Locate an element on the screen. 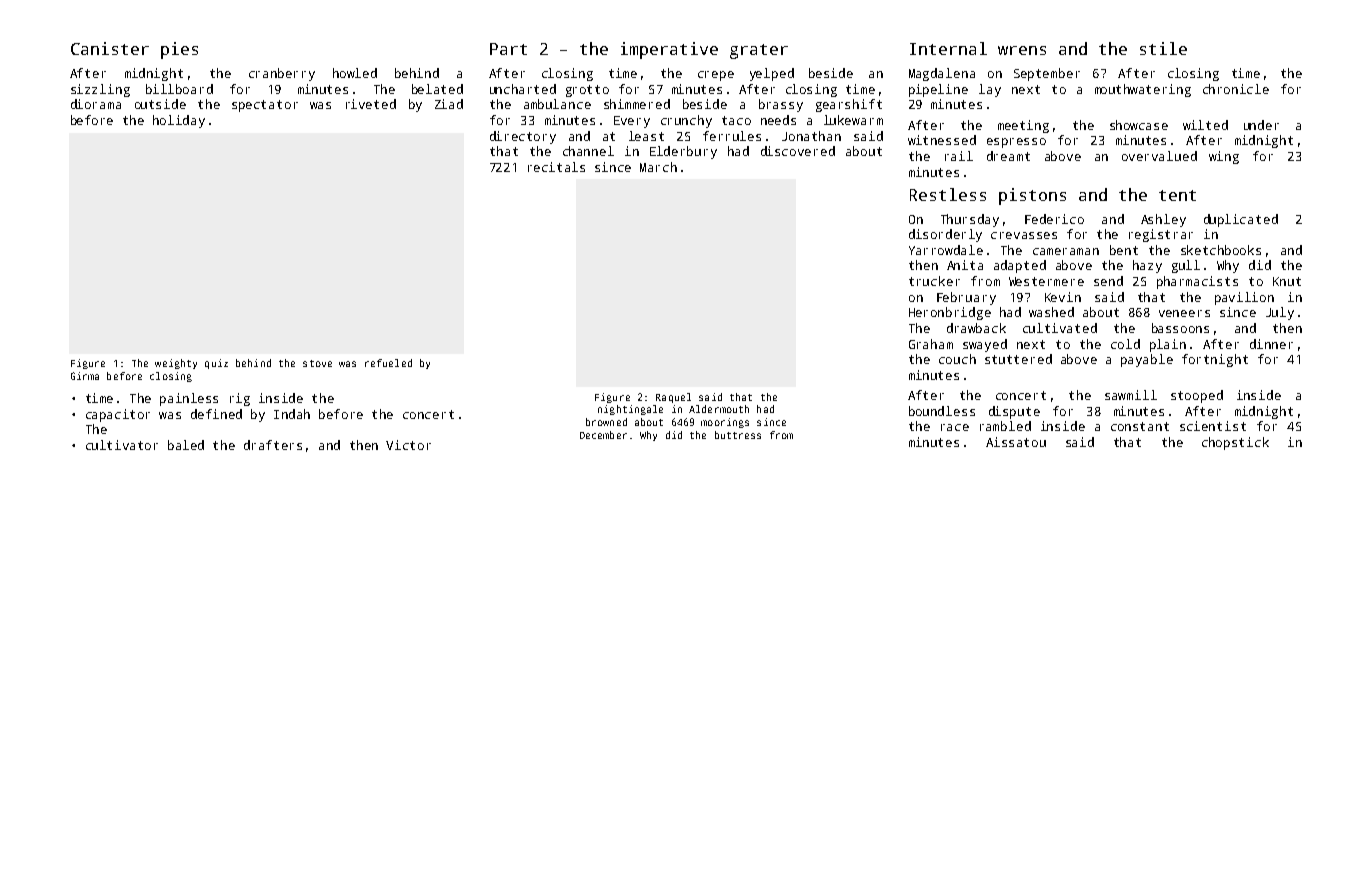 Image resolution: width=1372 pixels, height=887 pixels. holiday is located at coordinates (179, 121).
